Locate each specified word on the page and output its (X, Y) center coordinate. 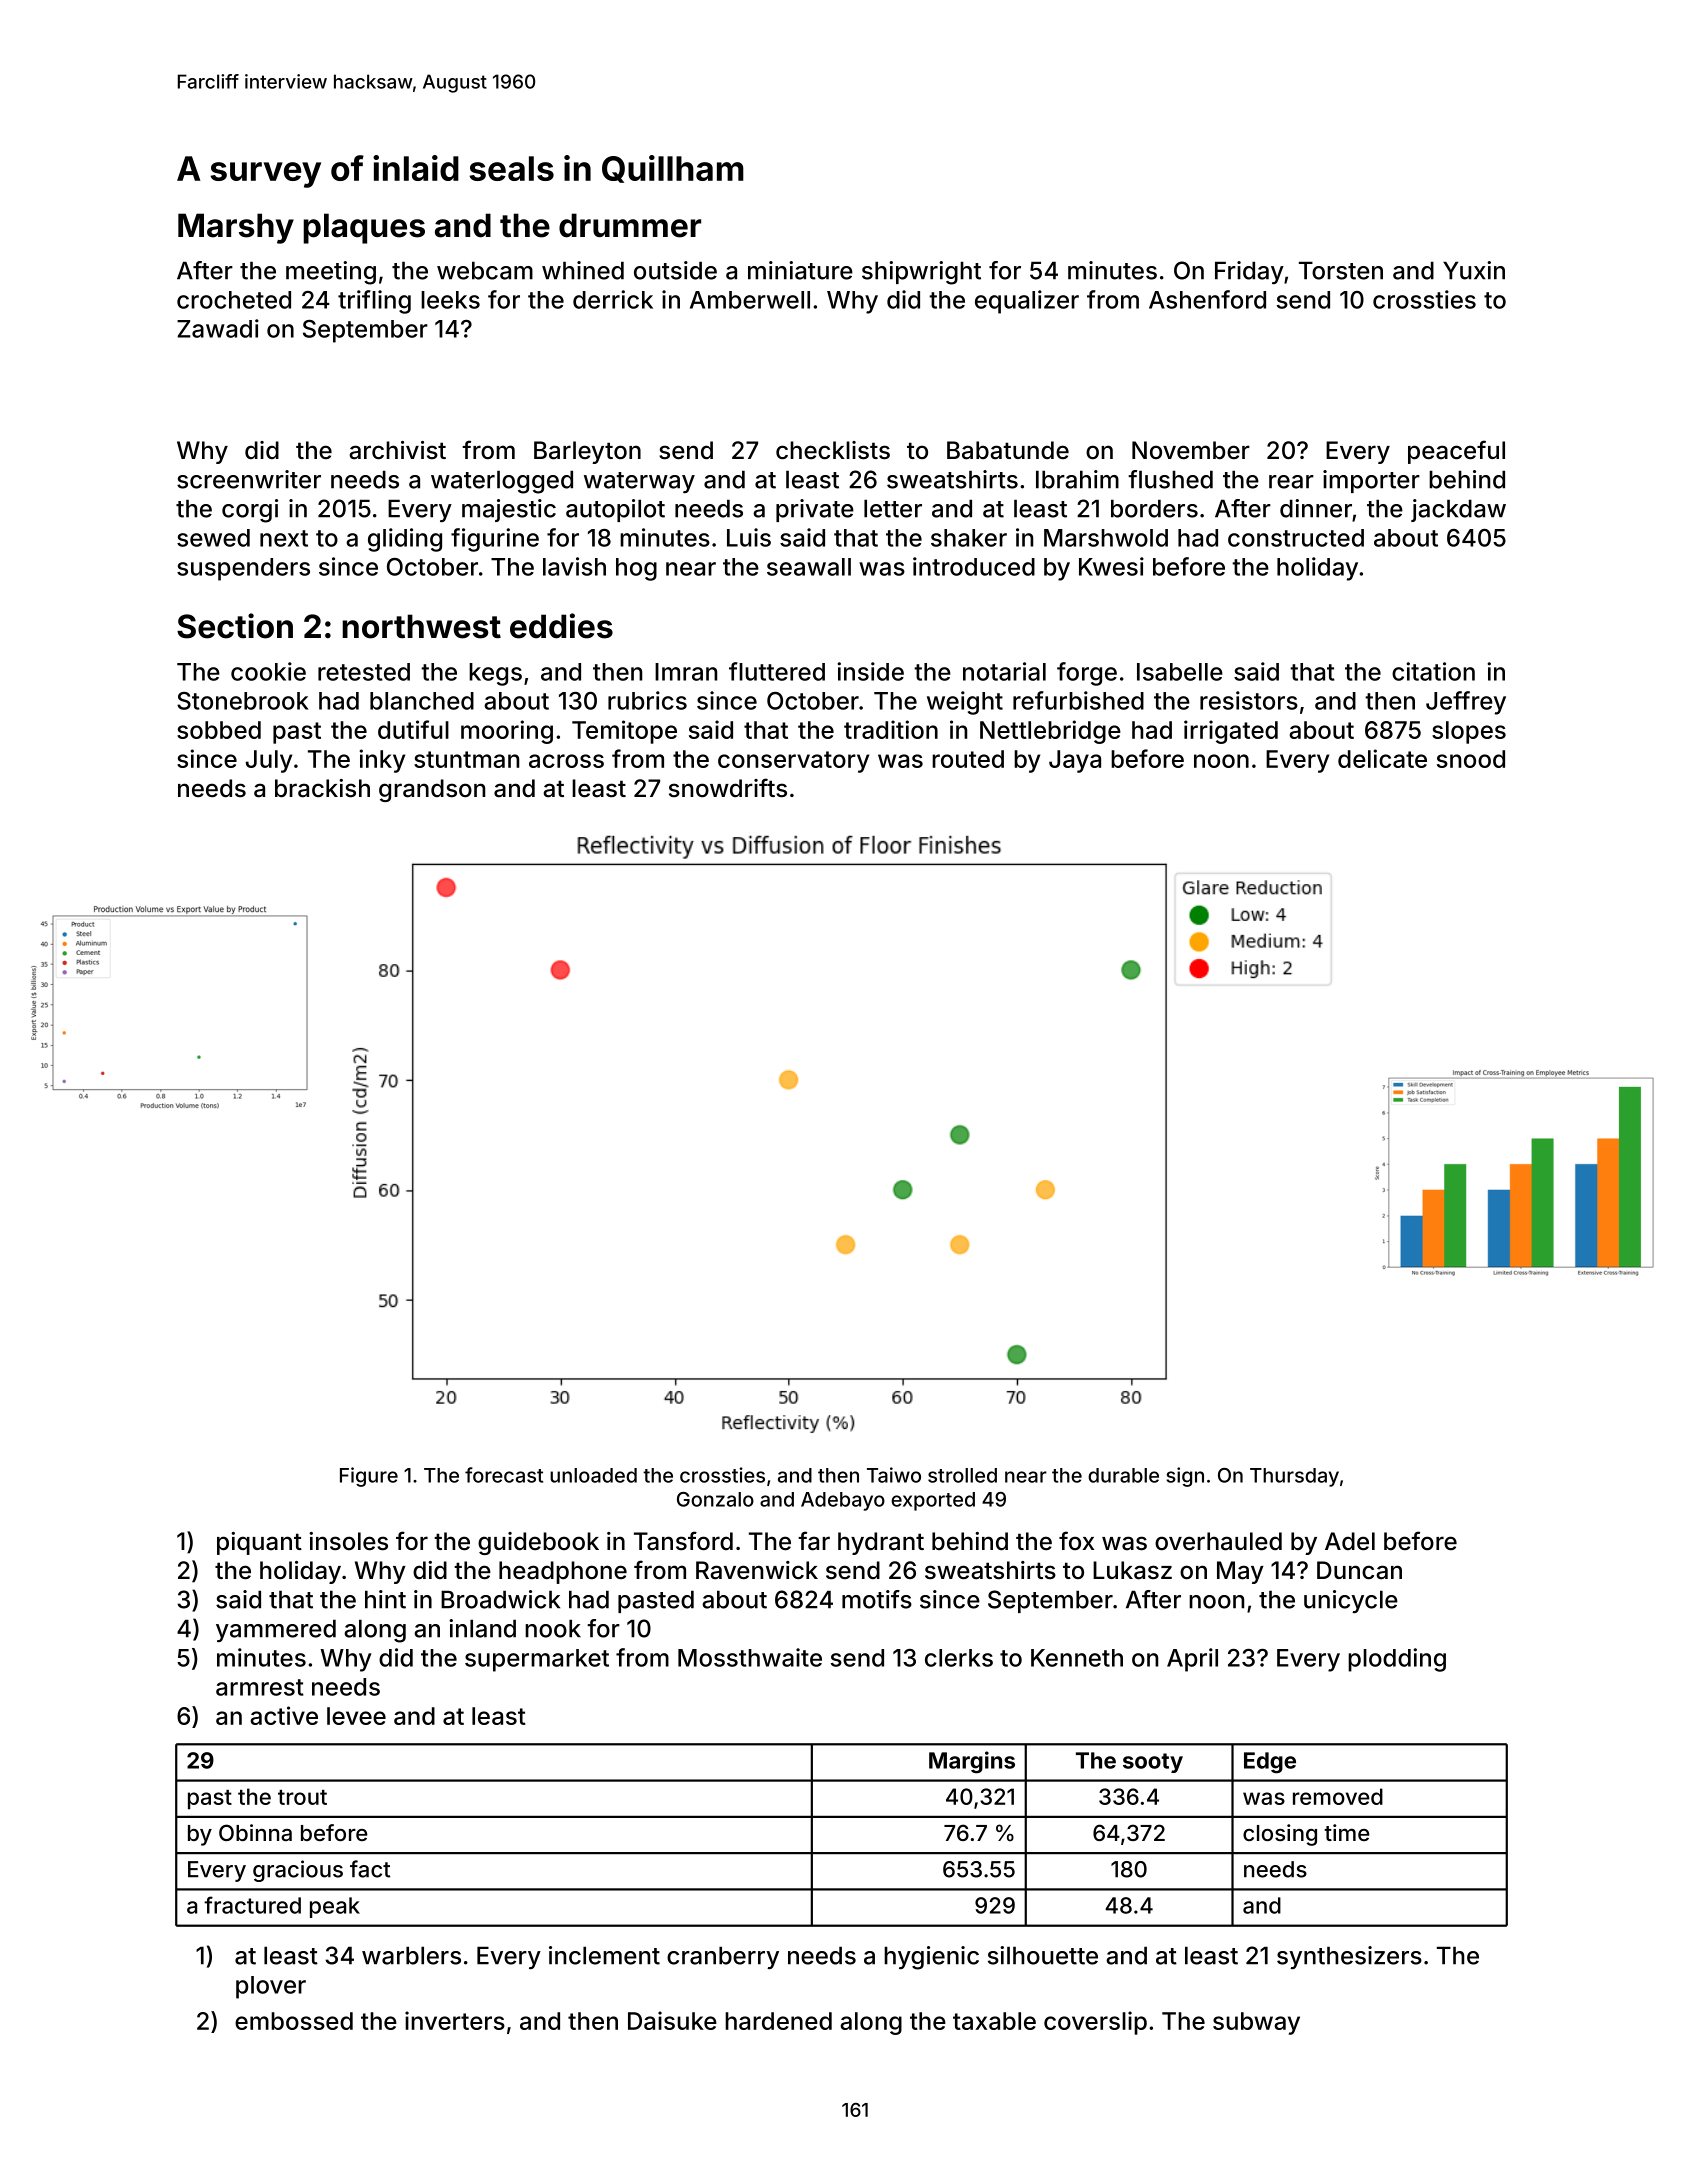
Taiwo (894, 1475)
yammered (276, 1630)
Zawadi (218, 328)
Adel (1350, 1541)
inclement (604, 1955)
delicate (1382, 758)
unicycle (1351, 1601)
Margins (972, 1762)
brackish (322, 788)
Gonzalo (715, 1499)
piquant (259, 1543)
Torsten (1341, 270)
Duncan (1359, 1570)
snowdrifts (728, 788)
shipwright (921, 273)
